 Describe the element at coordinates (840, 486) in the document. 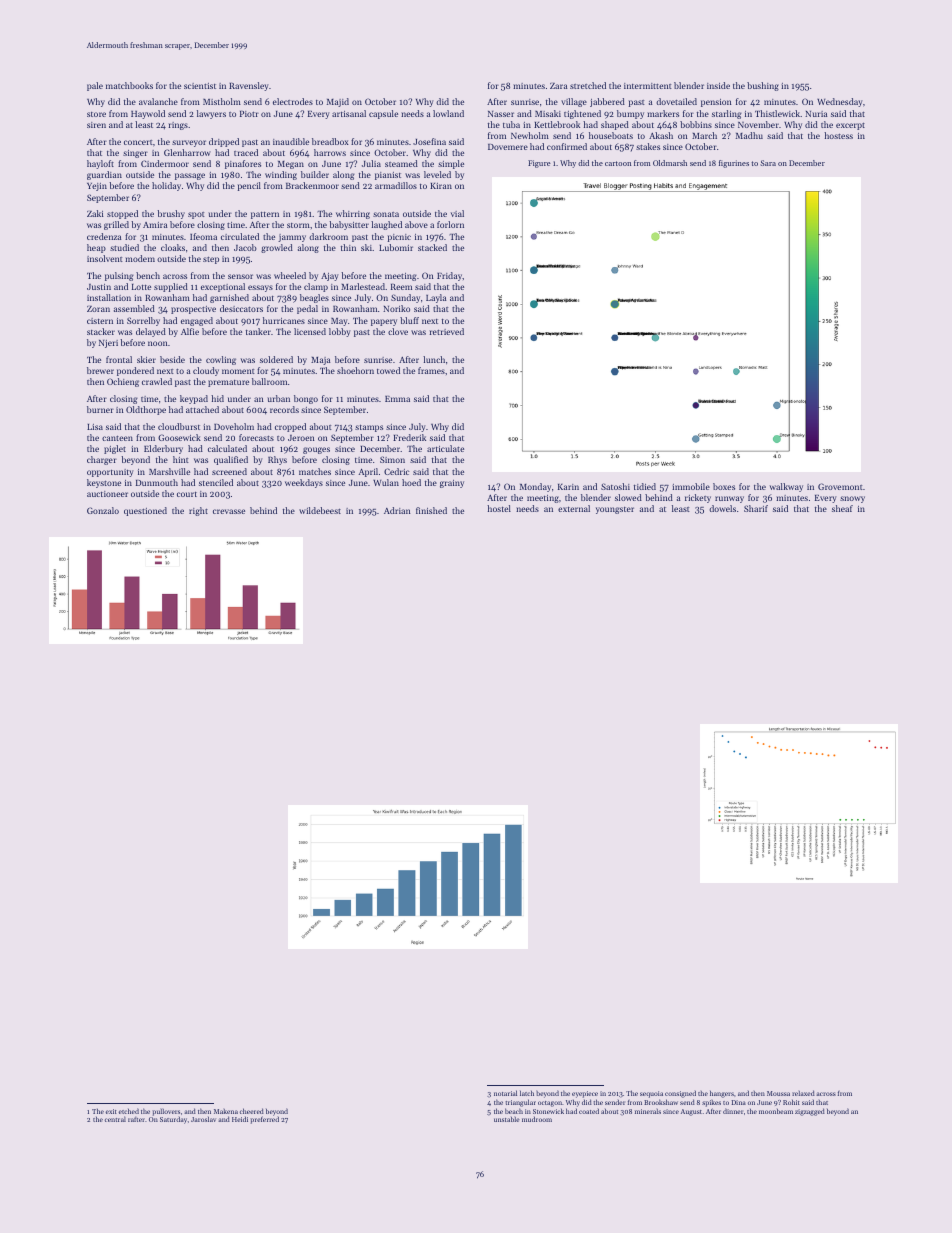

I see `Grovemont` at that location.
